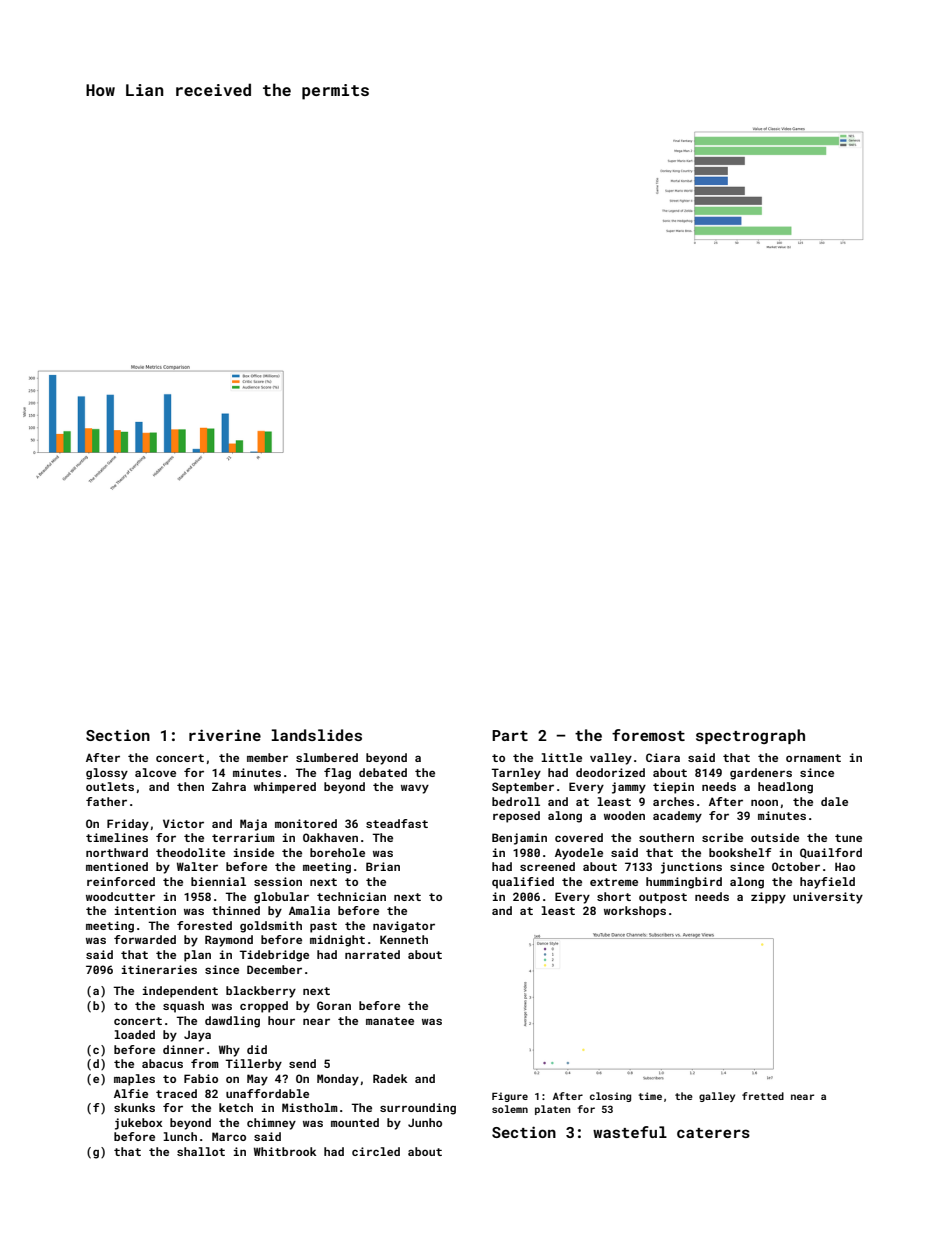 The width and height of the document is (952, 1233). What do you see at coordinates (253, 825) in the document?
I see `Maja` at bounding box center [253, 825].
